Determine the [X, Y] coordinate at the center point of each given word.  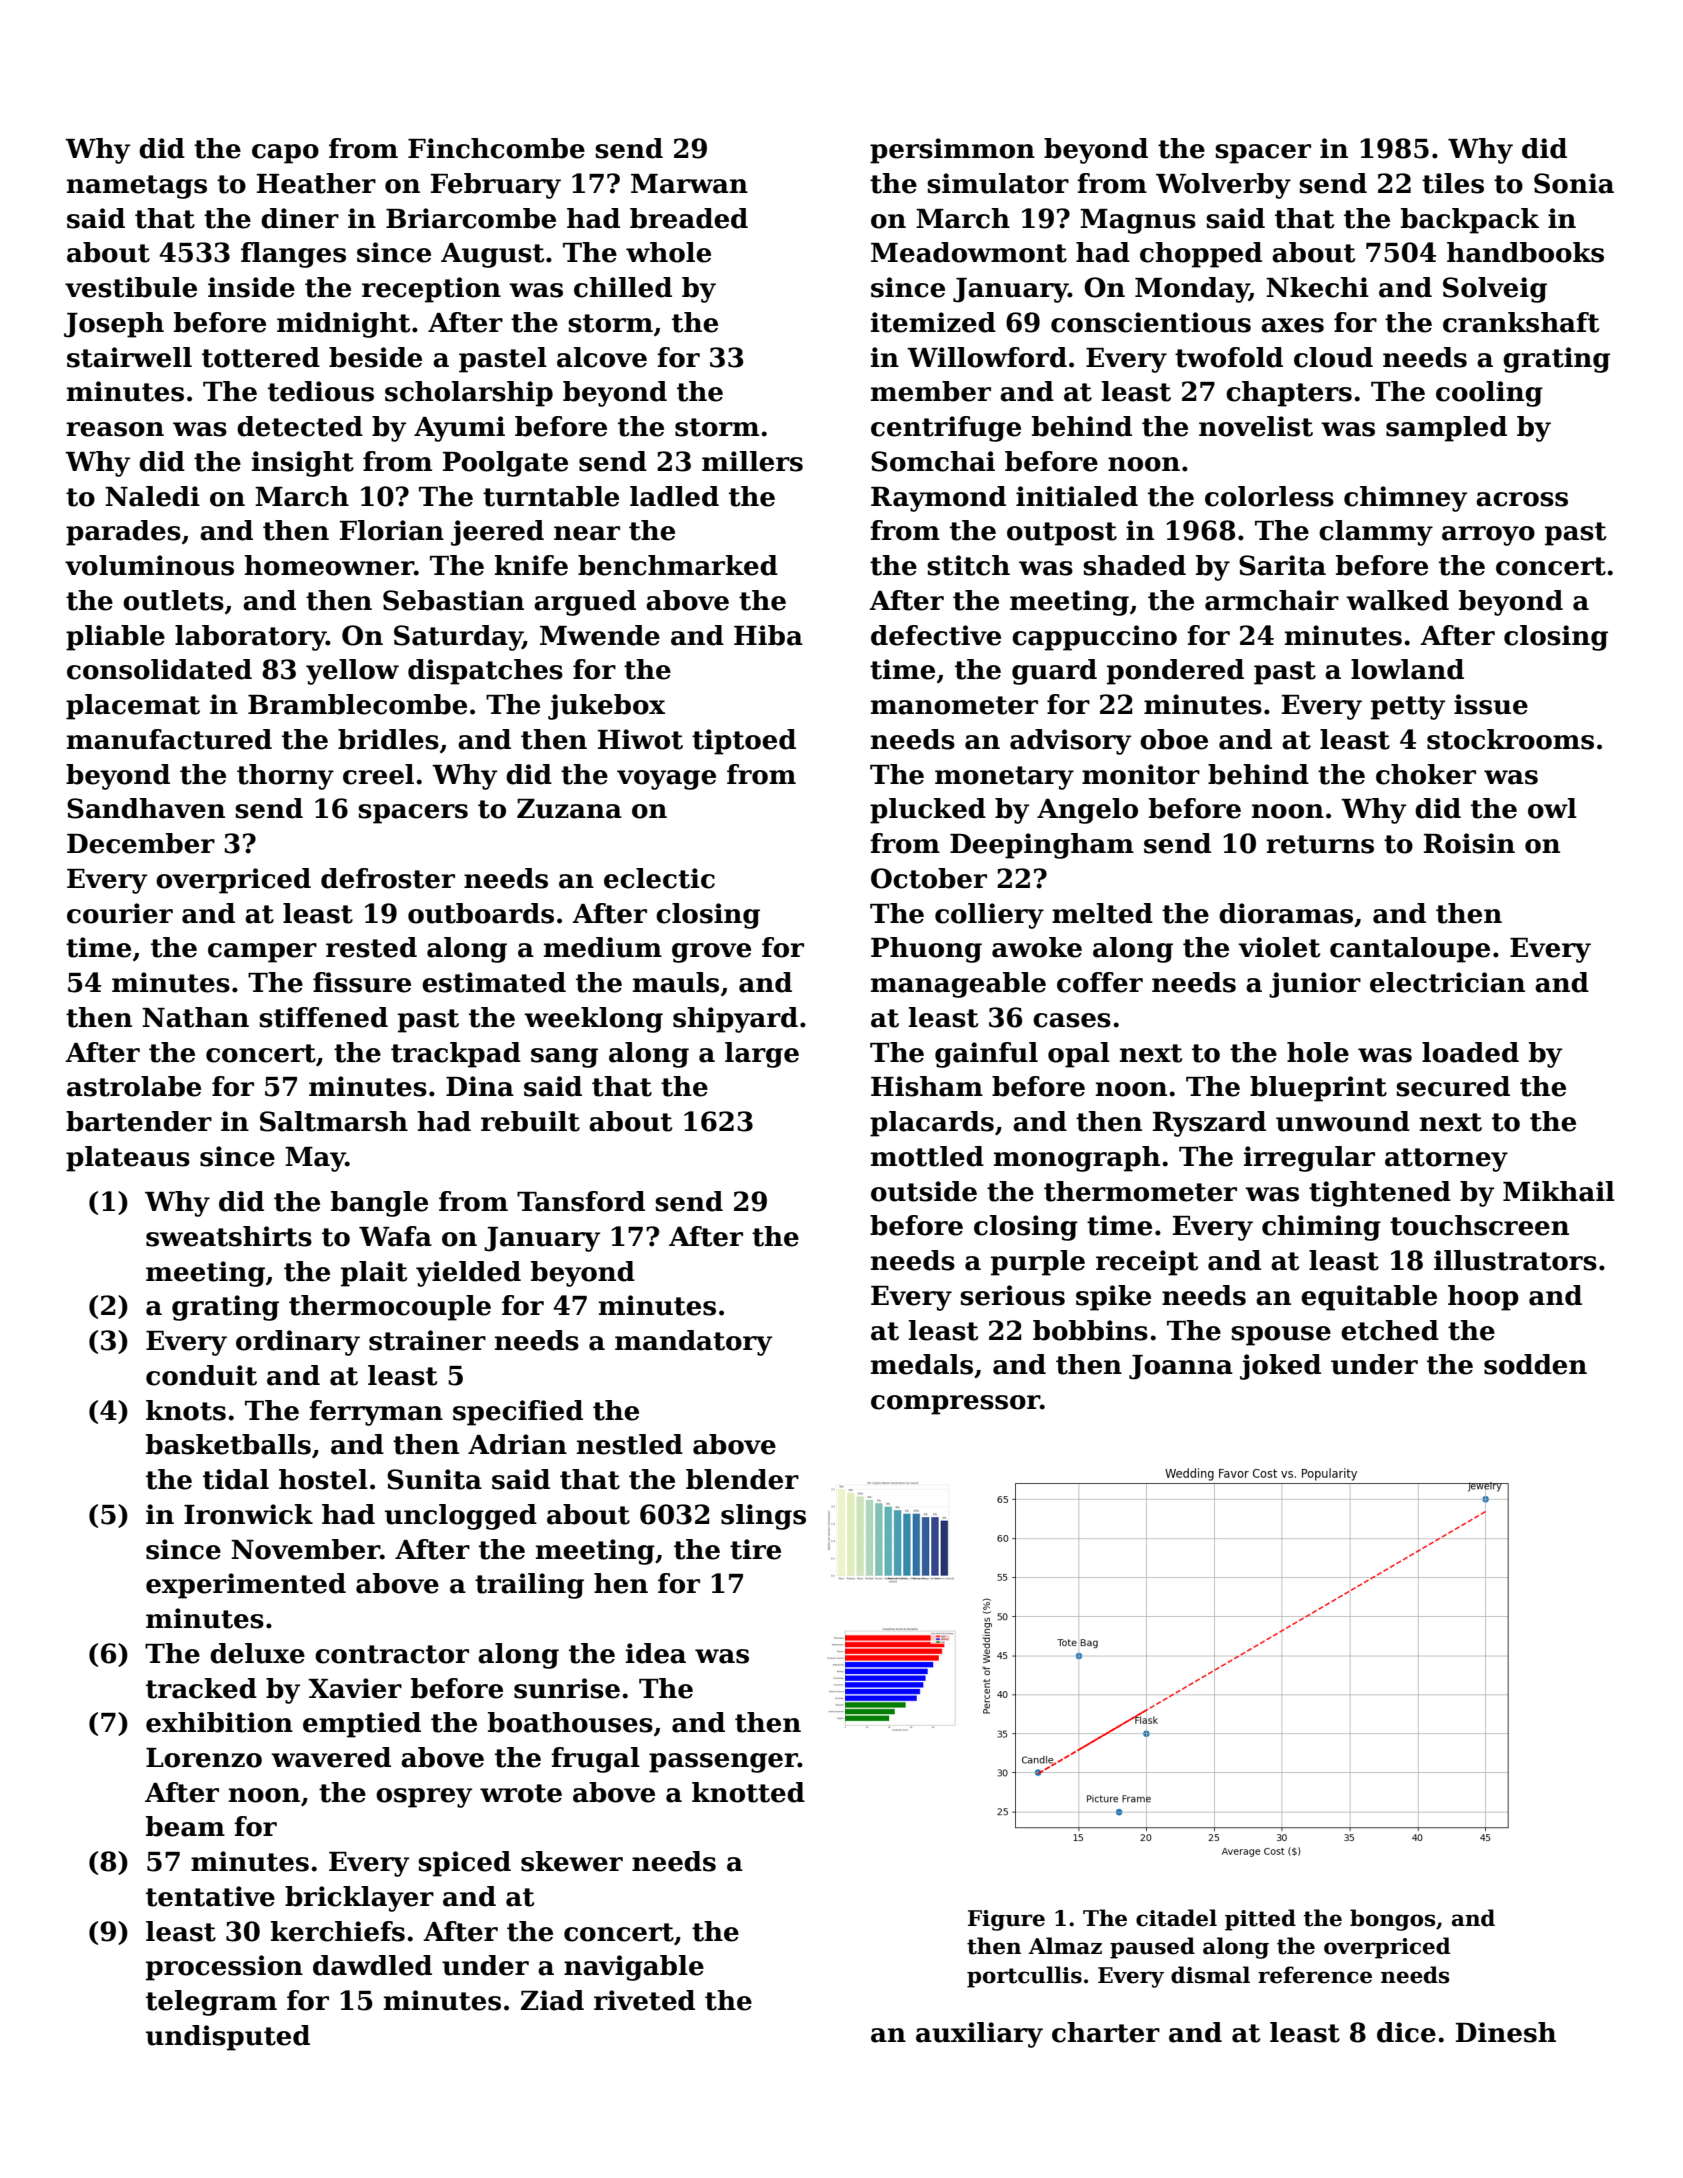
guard [1054, 672]
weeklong [593, 1020]
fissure [362, 982]
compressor [955, 1405]
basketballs [228, 1444]
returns [1320, 844]
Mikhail [1559, 1191]
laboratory [250, 638]
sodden [1535, 1364]
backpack [1470, 221]
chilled [623, 287]
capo [285, 154]
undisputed [228, 2038]
